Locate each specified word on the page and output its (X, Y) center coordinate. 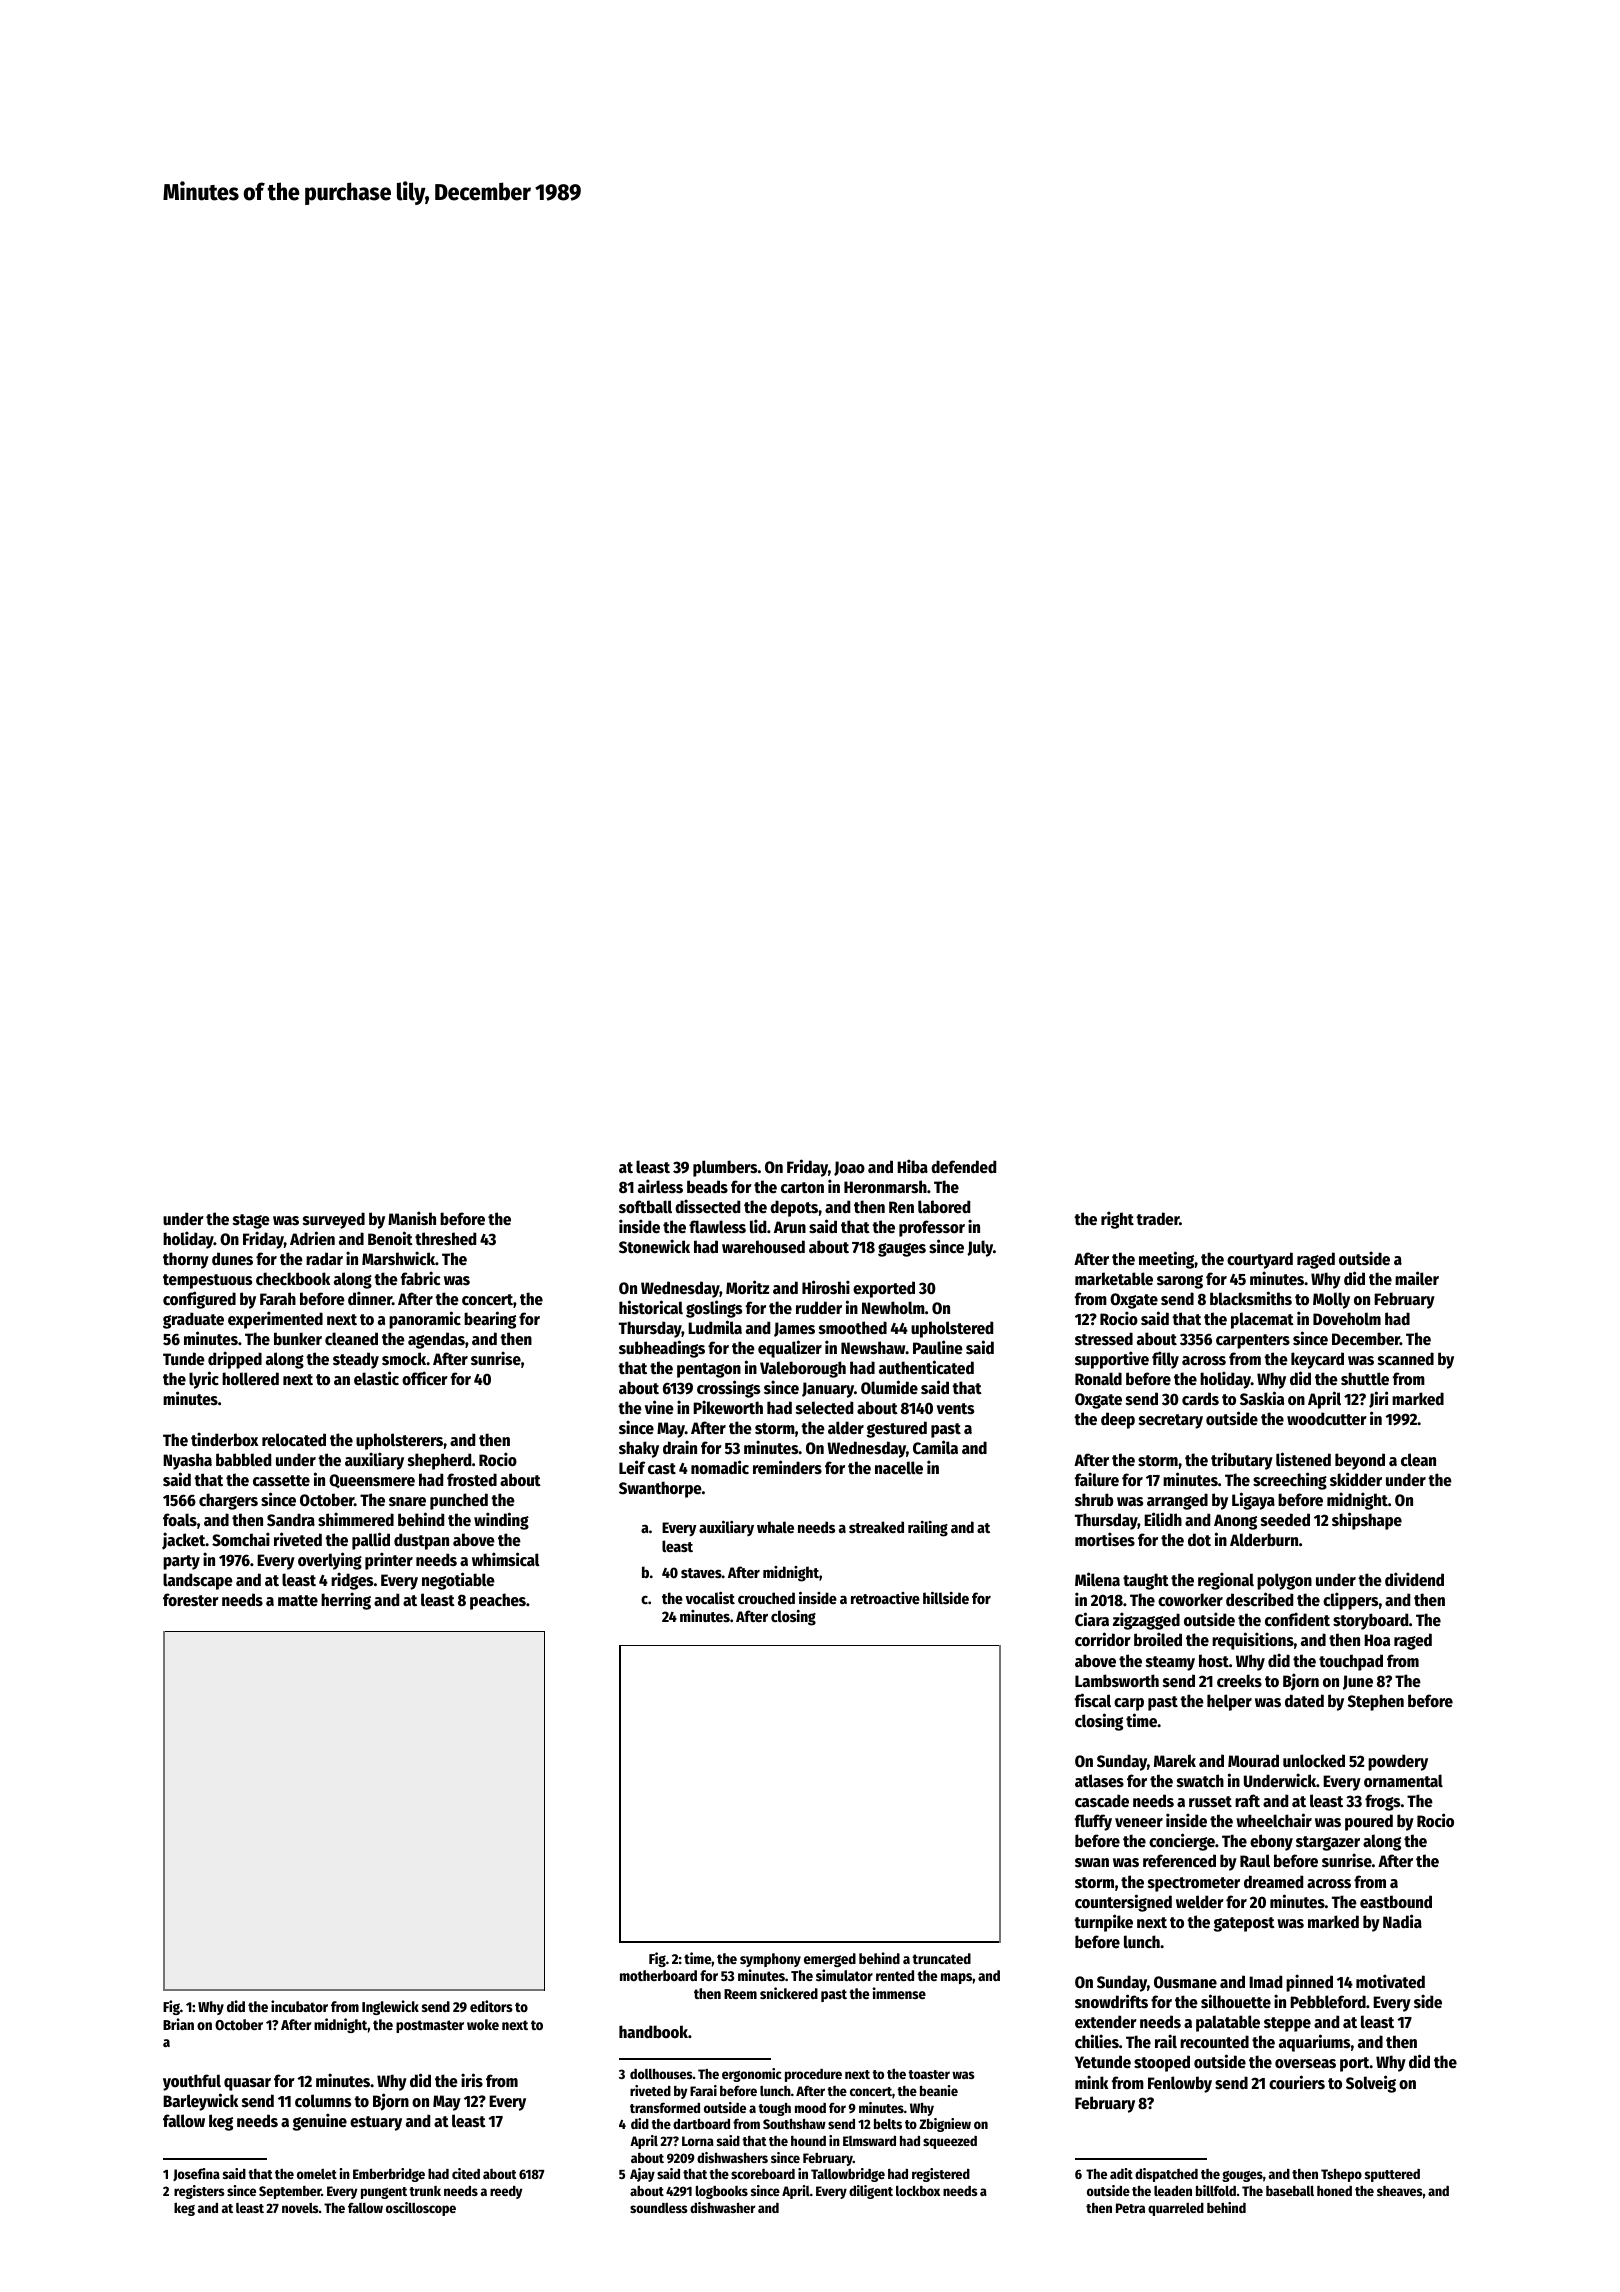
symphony (770, 1960)
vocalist (710, 1598)
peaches (498, 1601)
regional (1226, 1581)
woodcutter (1327, 1419)
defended (963, 1167)
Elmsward (869, 2141)
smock (404, 1359)
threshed (445, 1239)
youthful (192, 2082)
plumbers (725, 1168)
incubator (299, 2006)
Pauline (938, 1347)
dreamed (1273, 1882)
